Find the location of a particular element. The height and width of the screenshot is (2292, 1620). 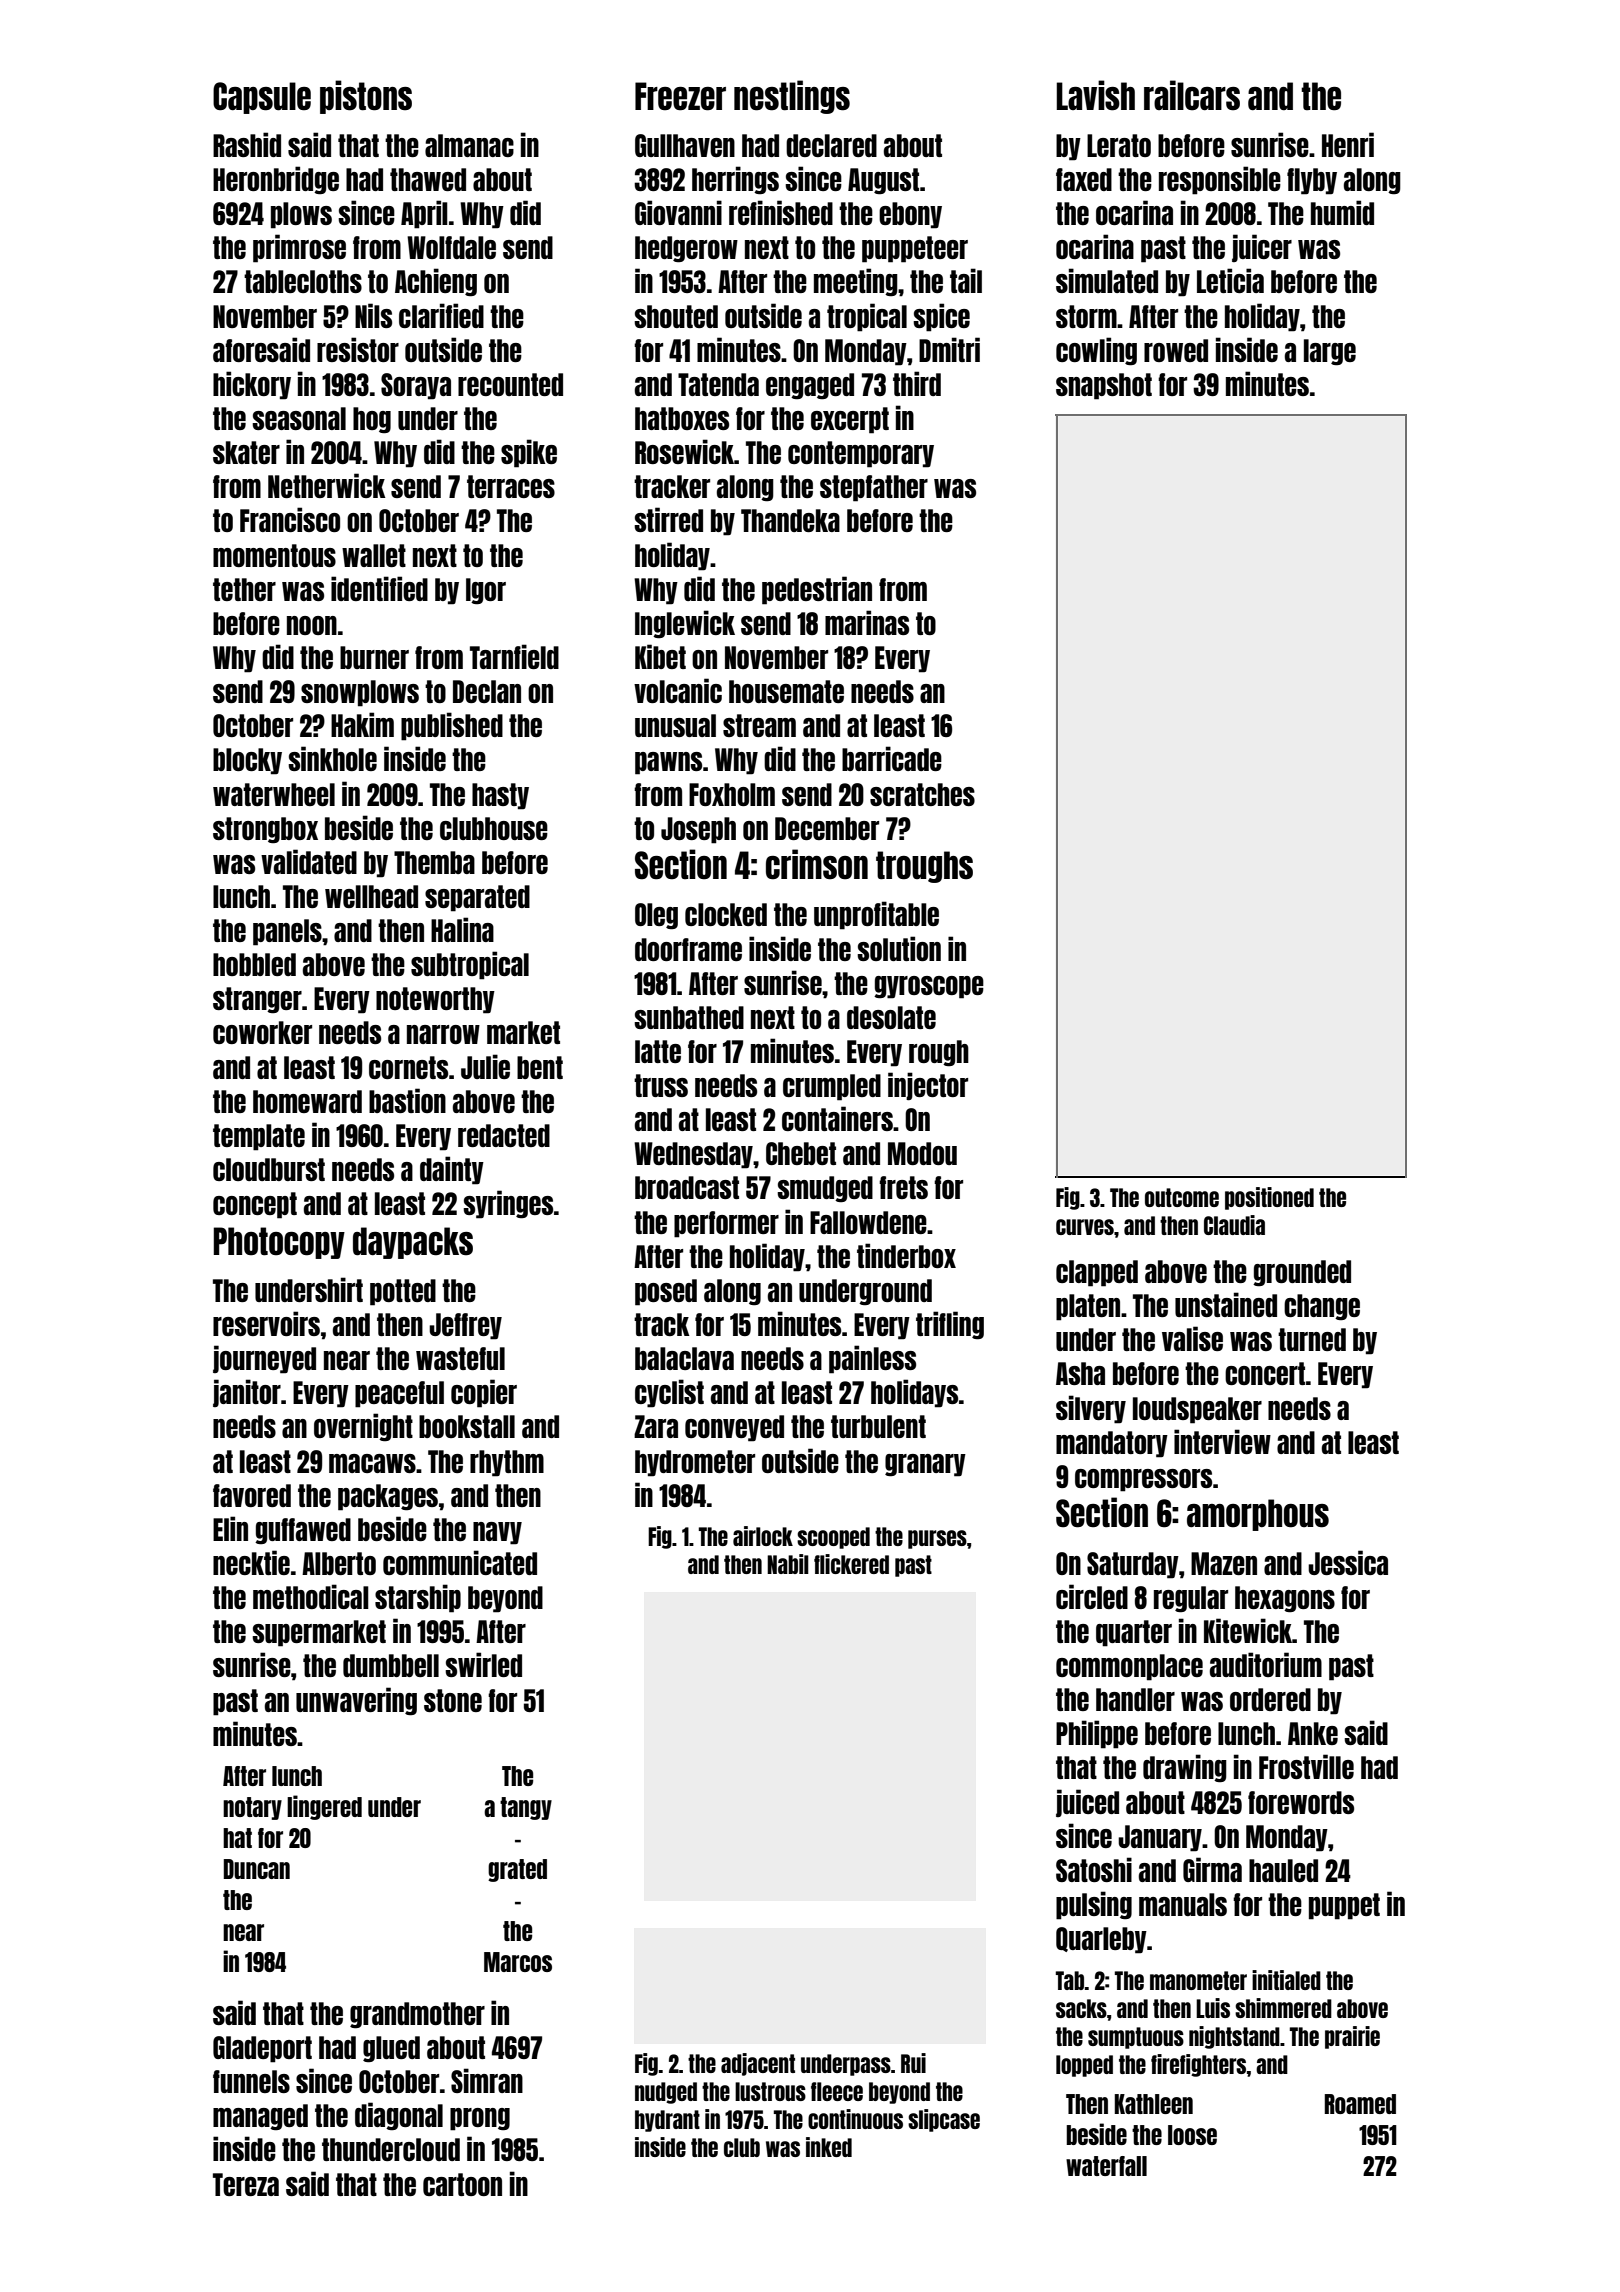

tinderbox is located at coordinates (906, 1255).
